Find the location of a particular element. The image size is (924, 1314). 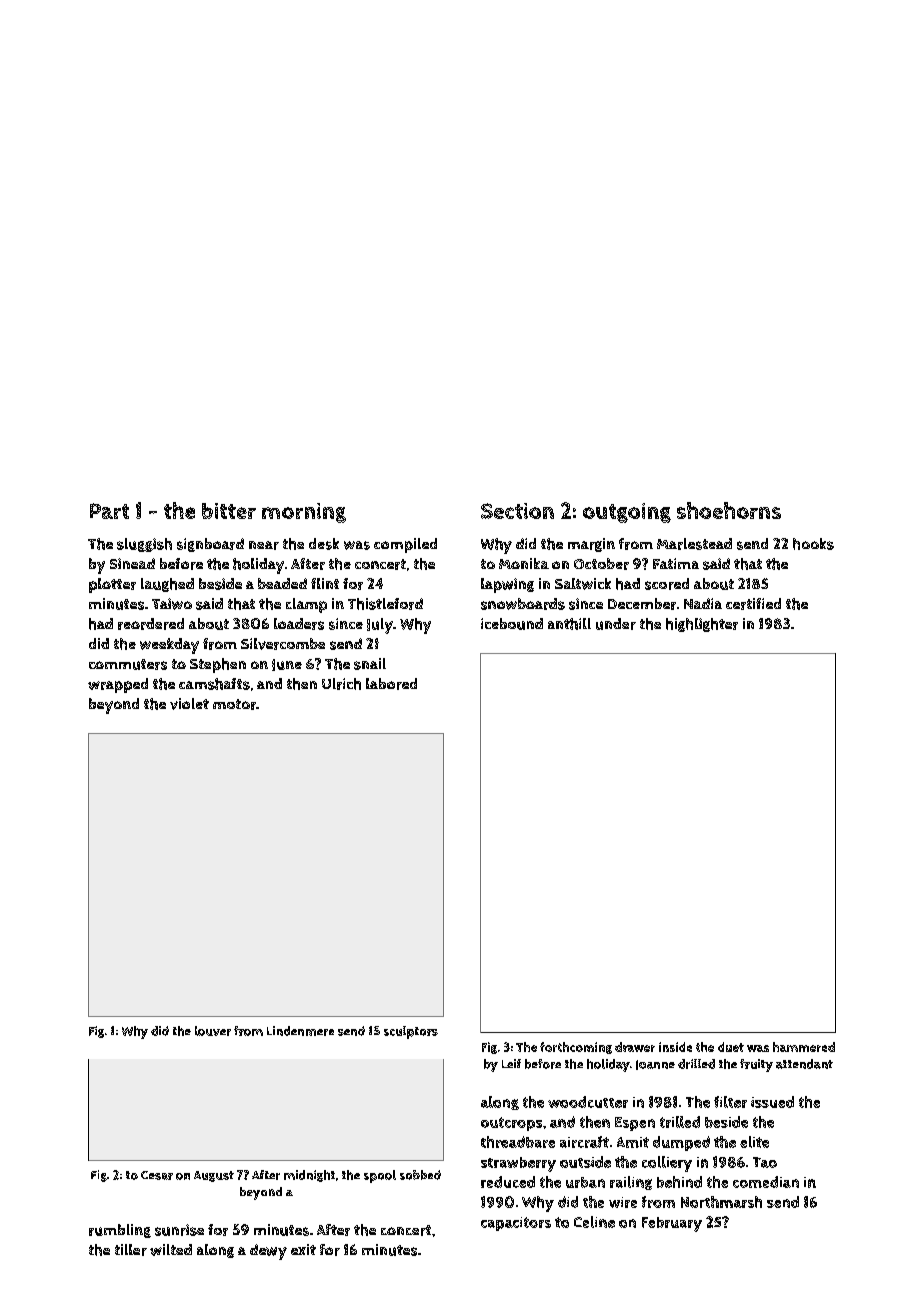

sculptors is located at coordinates (411, 1032).
